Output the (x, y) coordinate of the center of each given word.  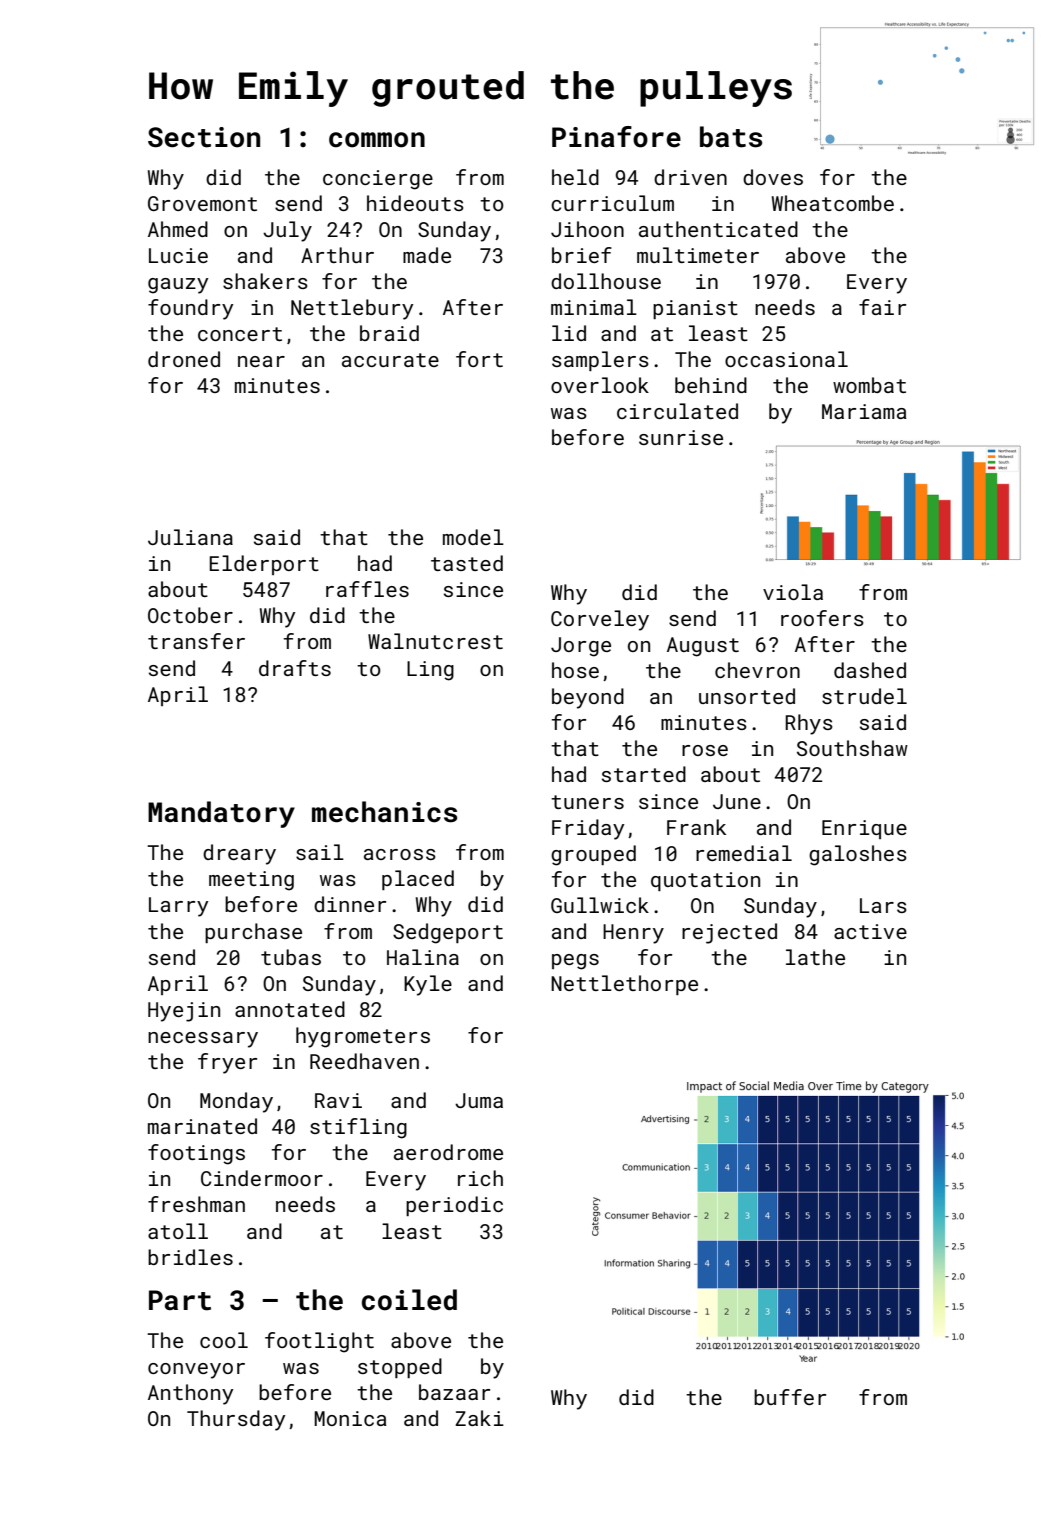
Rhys (809, 724)
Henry (633, 934)
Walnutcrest (435, 641)
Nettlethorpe (624, 985)
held (575, 177)
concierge (378, 180)
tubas (291, 957)
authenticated (718, 229)
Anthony (190, 1394)
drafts (295, 668)
